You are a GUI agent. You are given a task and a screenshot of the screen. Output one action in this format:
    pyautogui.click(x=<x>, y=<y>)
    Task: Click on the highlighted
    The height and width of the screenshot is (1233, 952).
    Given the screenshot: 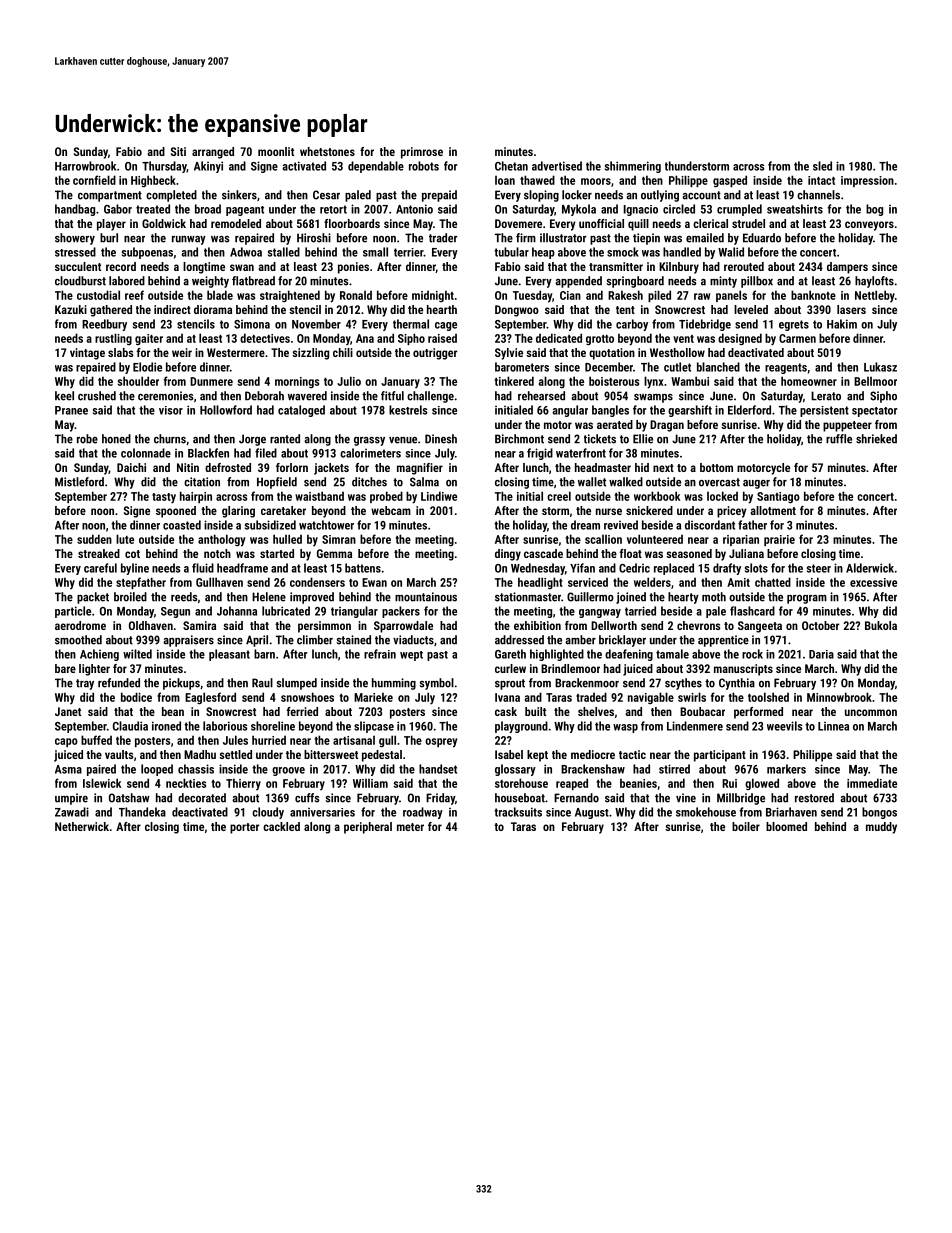 What is the action you would take?
    pyautogui.click(x=557, y=655)
